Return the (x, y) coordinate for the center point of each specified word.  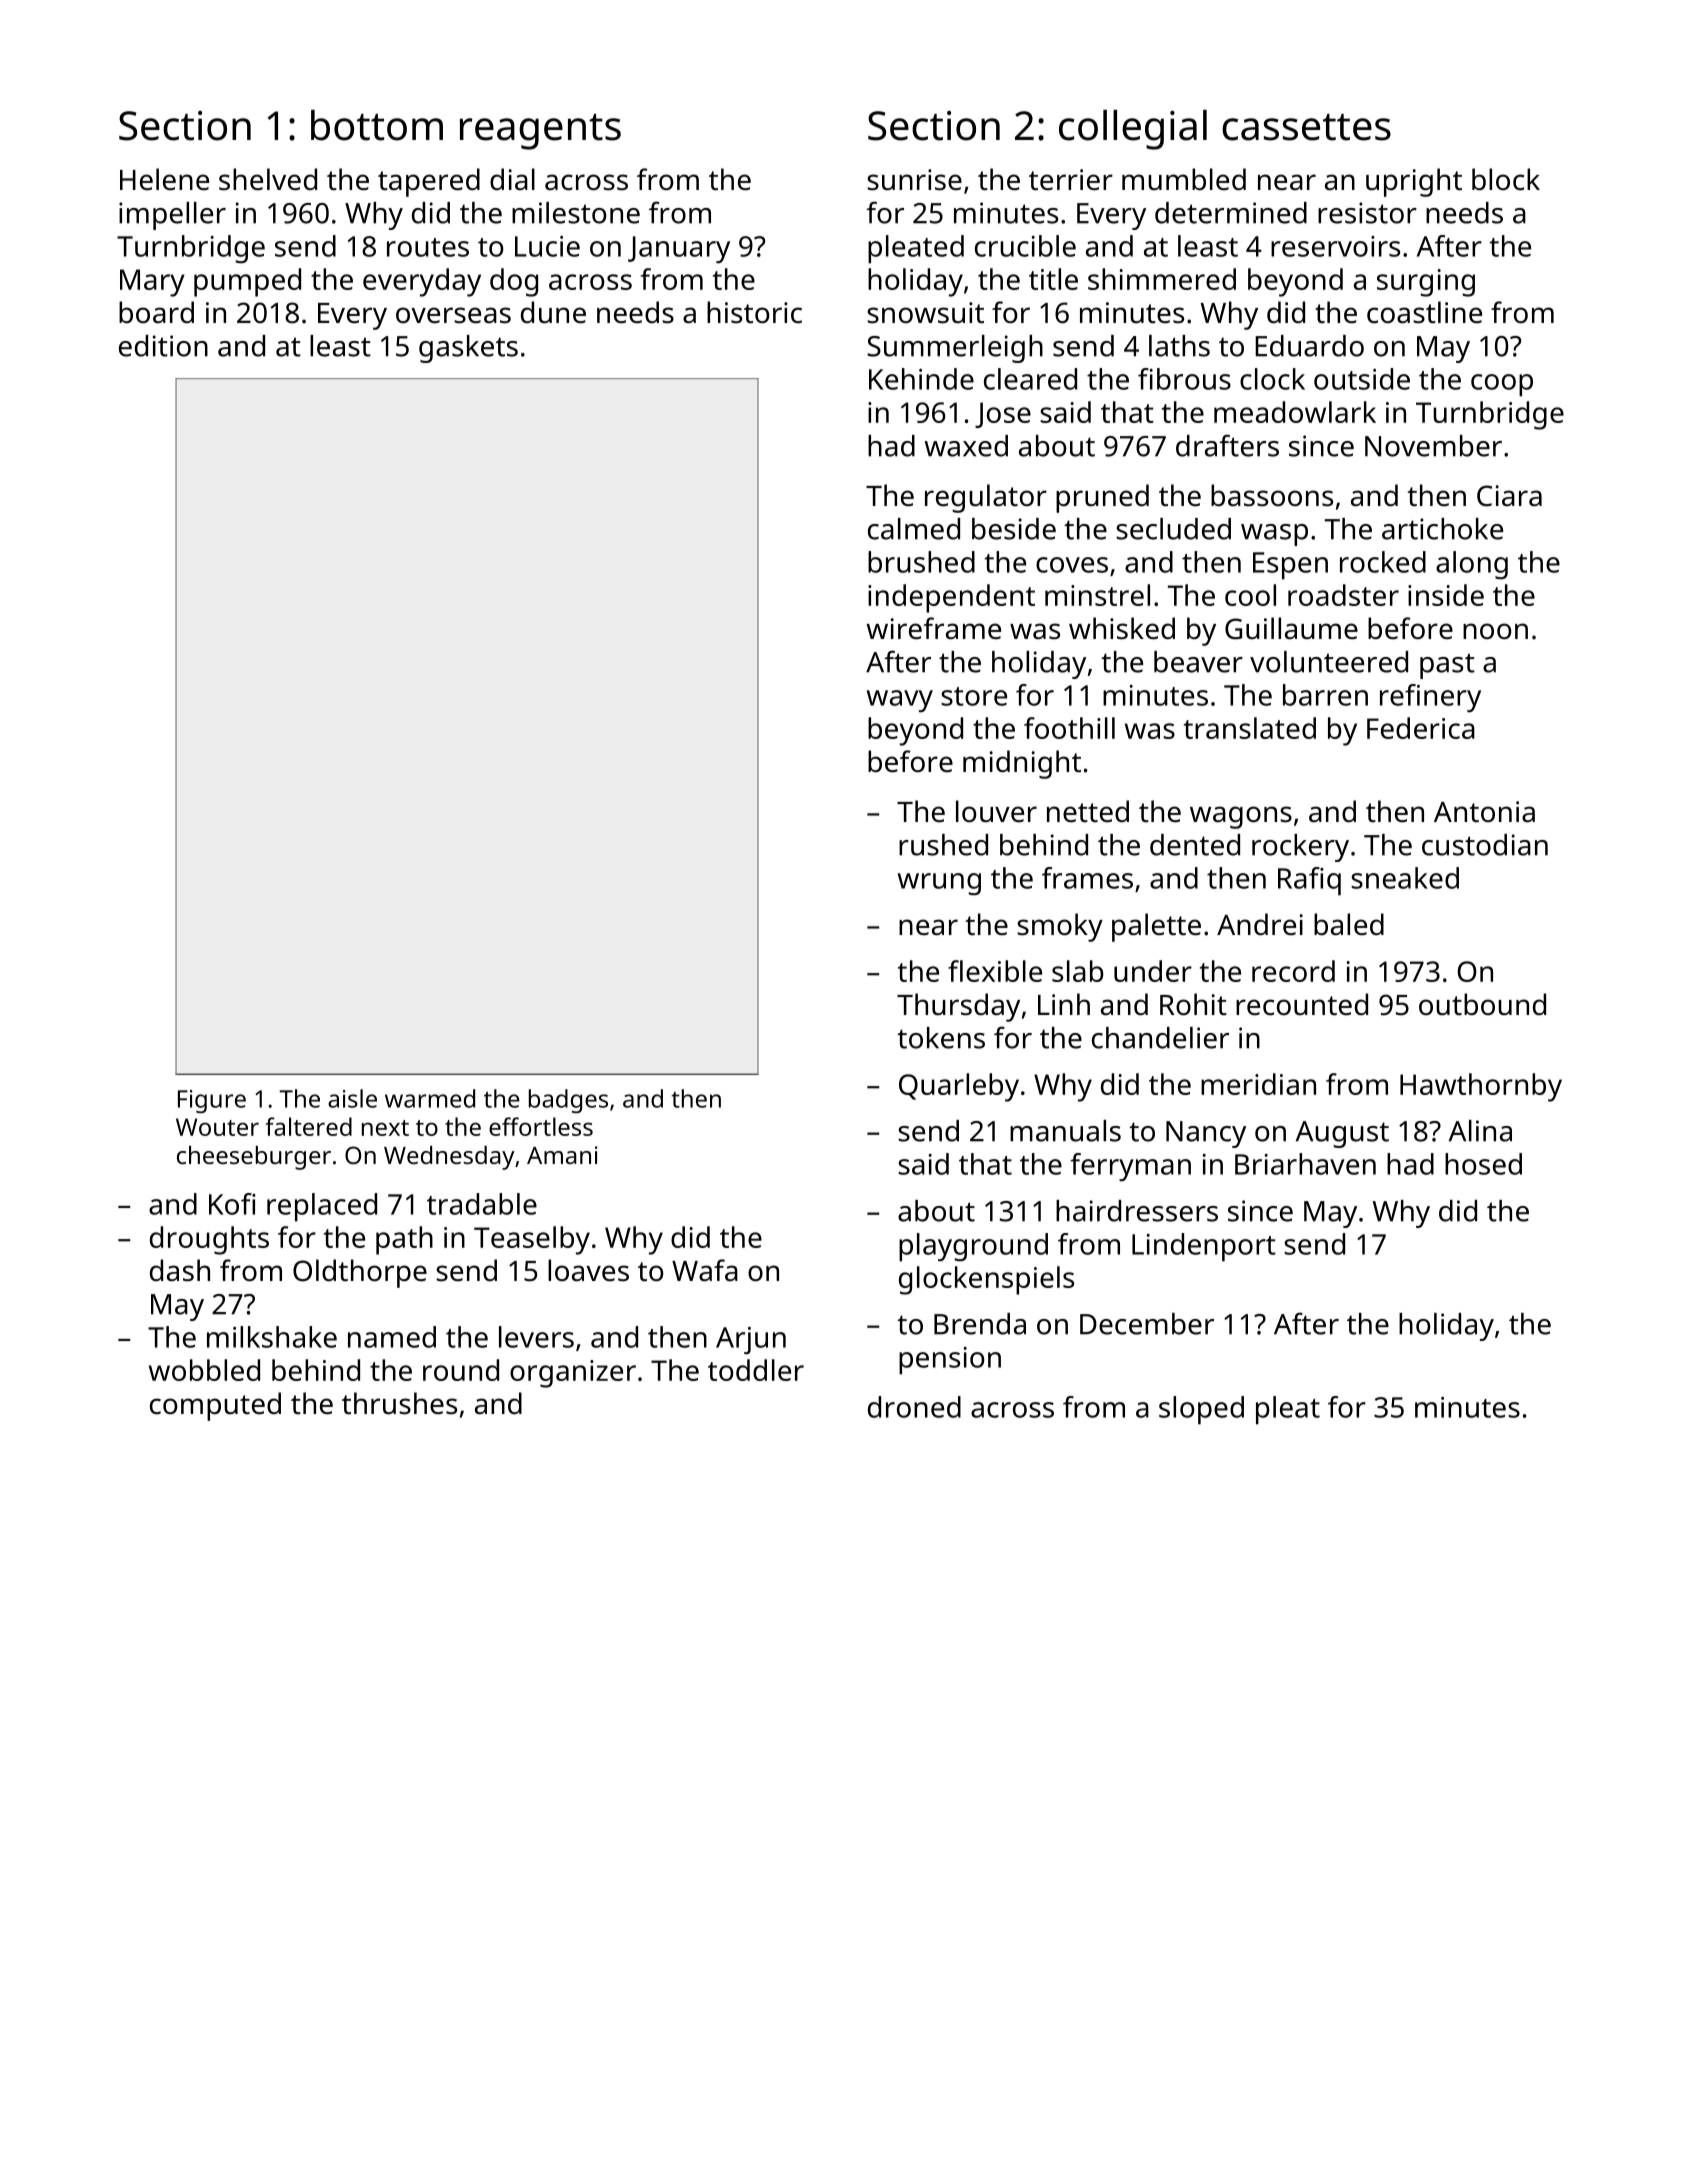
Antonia (1484, 812)
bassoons (1272, 495)
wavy (900, 701)
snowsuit (925, 313)
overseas (453, 315)
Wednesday (449, 1158)
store (974, 696)
